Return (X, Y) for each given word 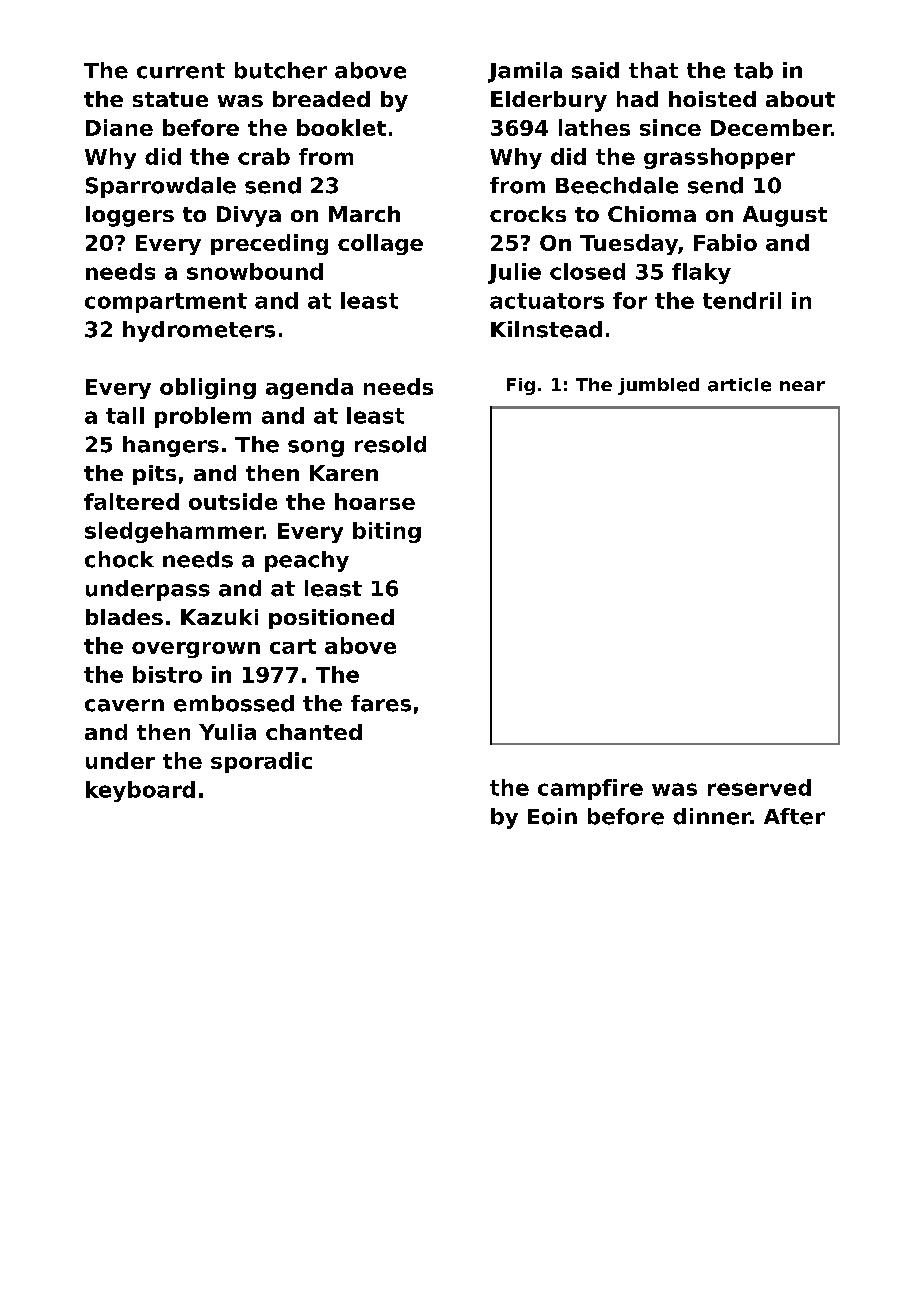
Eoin (552, 816)
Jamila (525, 72)
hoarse (375, 501)
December (771, 127)
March (364, 214)
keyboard (140, 791)
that (653, 70)
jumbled (658, 386)
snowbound (255, 271)
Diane (119, 127)
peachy (307, 561)
